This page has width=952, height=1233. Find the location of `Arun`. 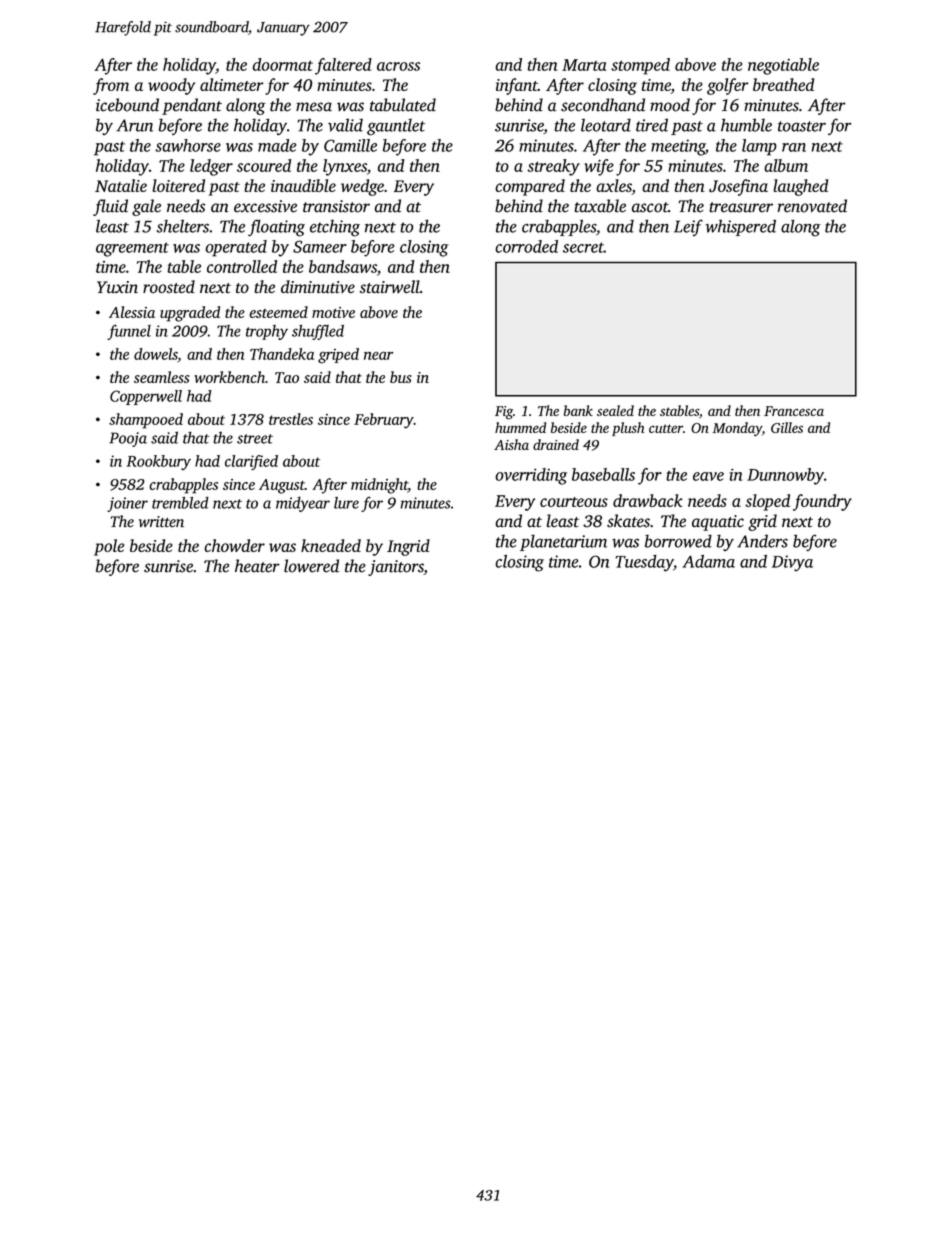

Arun is located at coordinates (134, 125).
